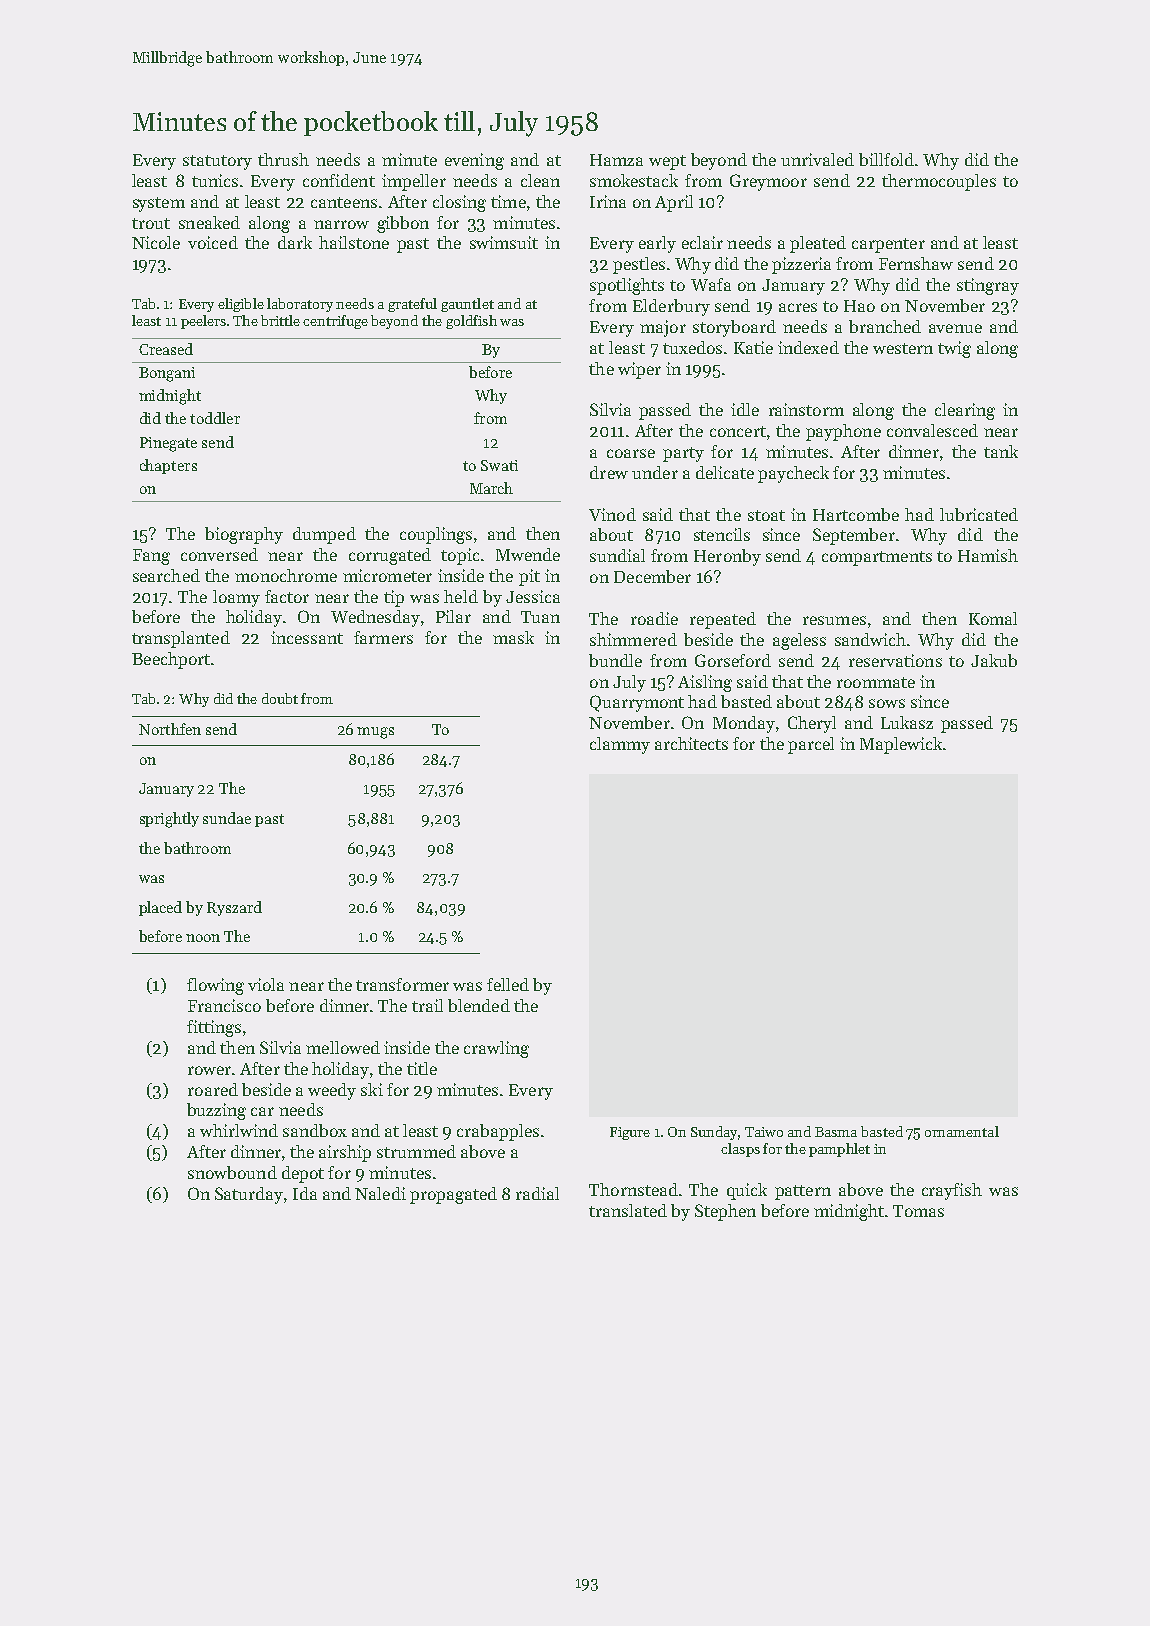 The width and height of the screenshot is (1150, 1626). What do you see at coordinates (244, 535) in the screenshot?
I see `biography` at bounding box center [244, 535].
